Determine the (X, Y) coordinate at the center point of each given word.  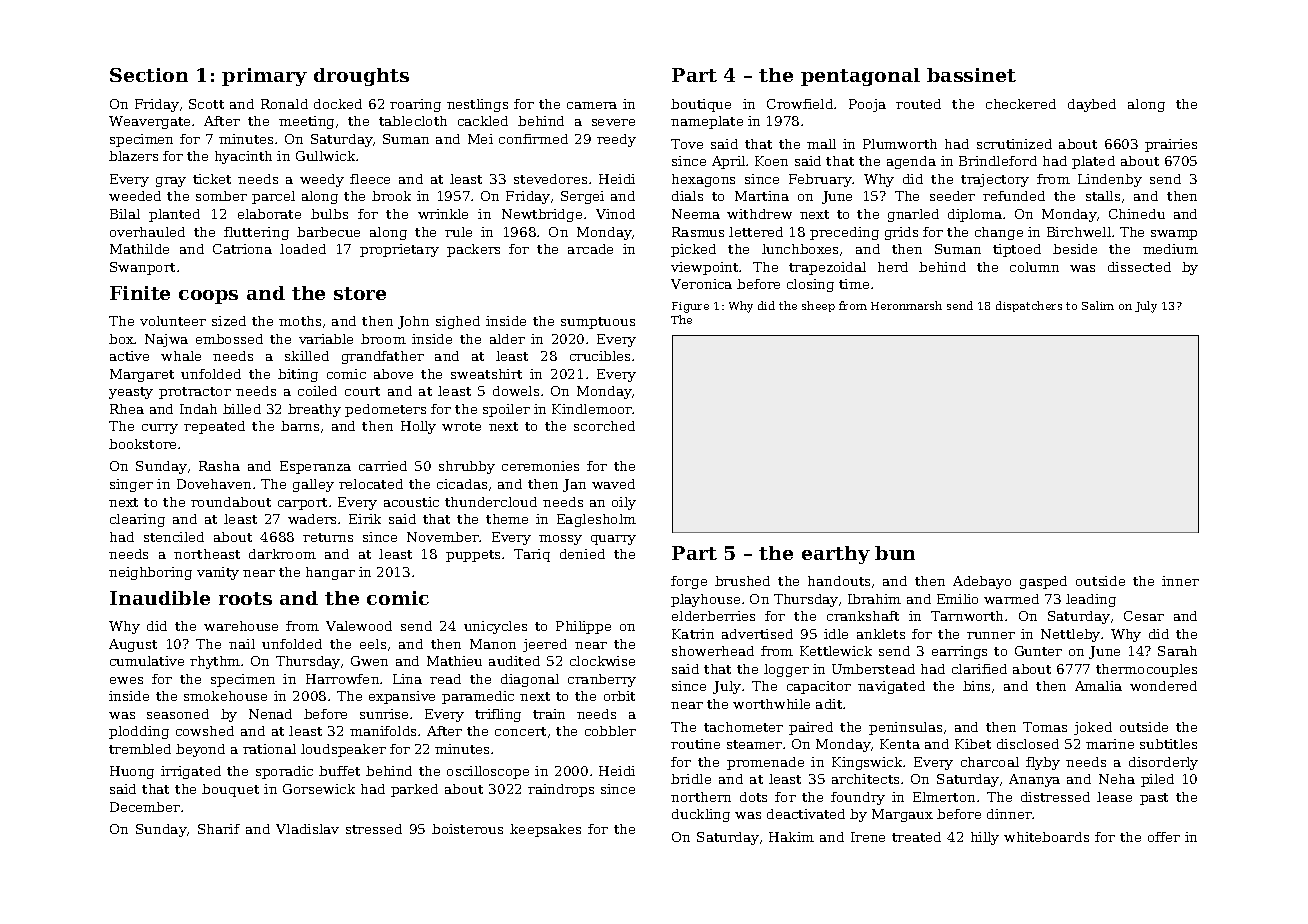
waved (613, 484)
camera (592, 105)
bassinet (971, 75)
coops (208, 297)
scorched (604, 426)
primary (264, 77)
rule (458, 232)
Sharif (219, 829)
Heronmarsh (906, 305)
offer (1164, 837)
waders (312, 519)
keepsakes (545, 830)
